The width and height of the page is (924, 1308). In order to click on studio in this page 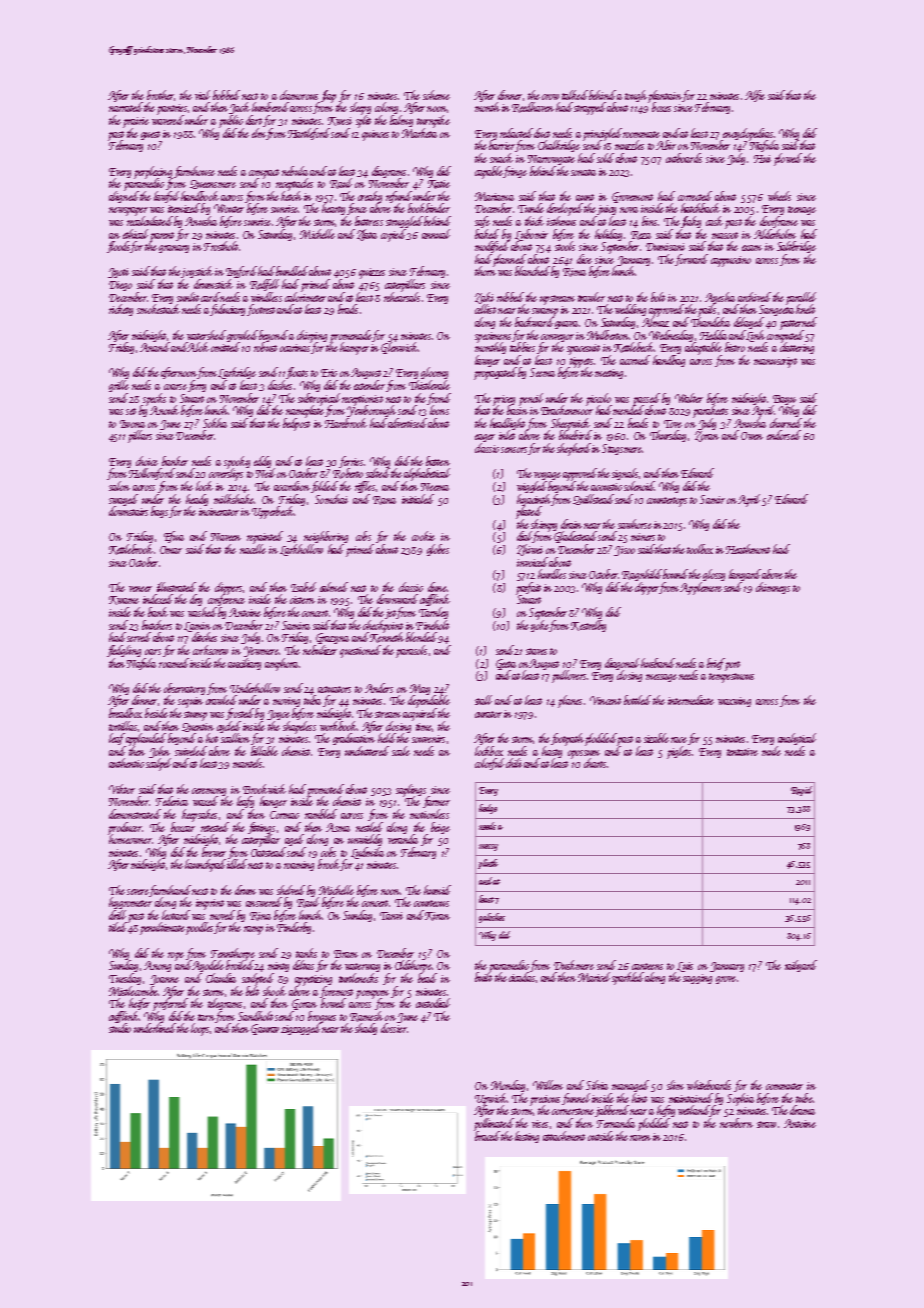, I will do `click(120, 1028)`.
